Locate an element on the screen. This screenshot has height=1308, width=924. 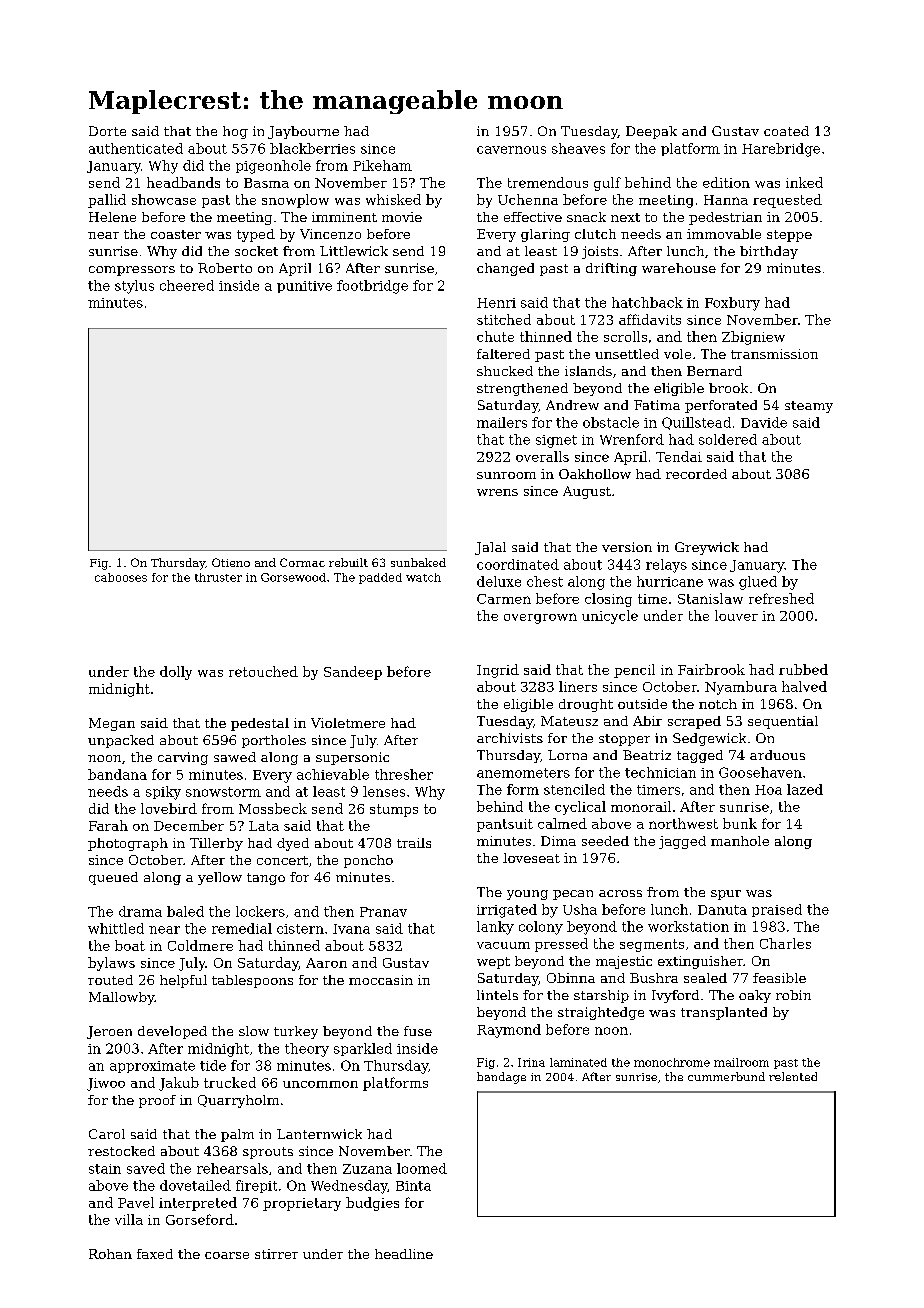
robin is located at coordinates (793, 995).
